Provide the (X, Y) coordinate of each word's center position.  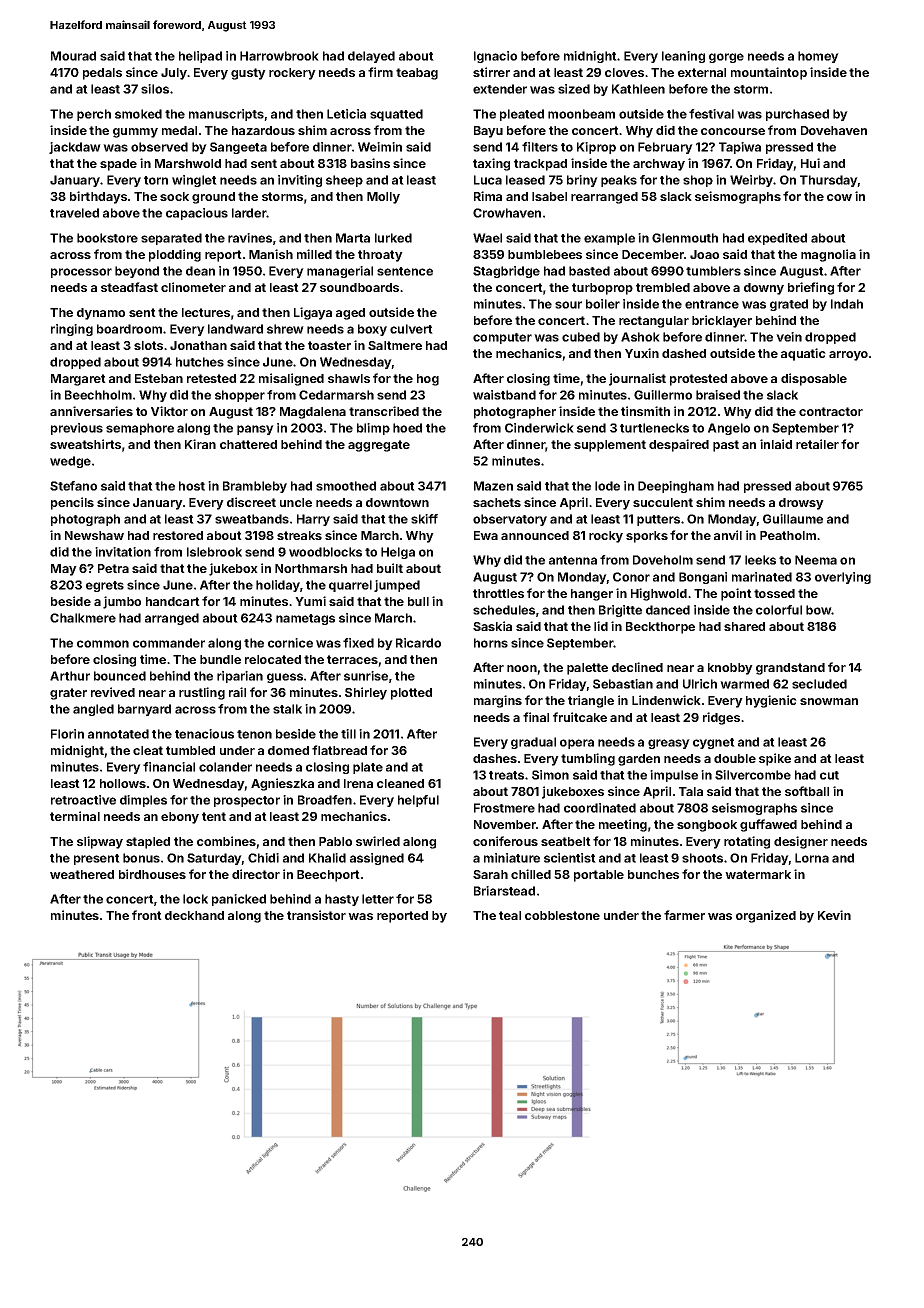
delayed (371, 57)
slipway (100, 842)
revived (113, 692)
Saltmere (395, 345)
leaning (683, 57)
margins (498, 701)
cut (829, 775)
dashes (495, 758)
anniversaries (91, 411)
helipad (200, 57)
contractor (831, 411)
